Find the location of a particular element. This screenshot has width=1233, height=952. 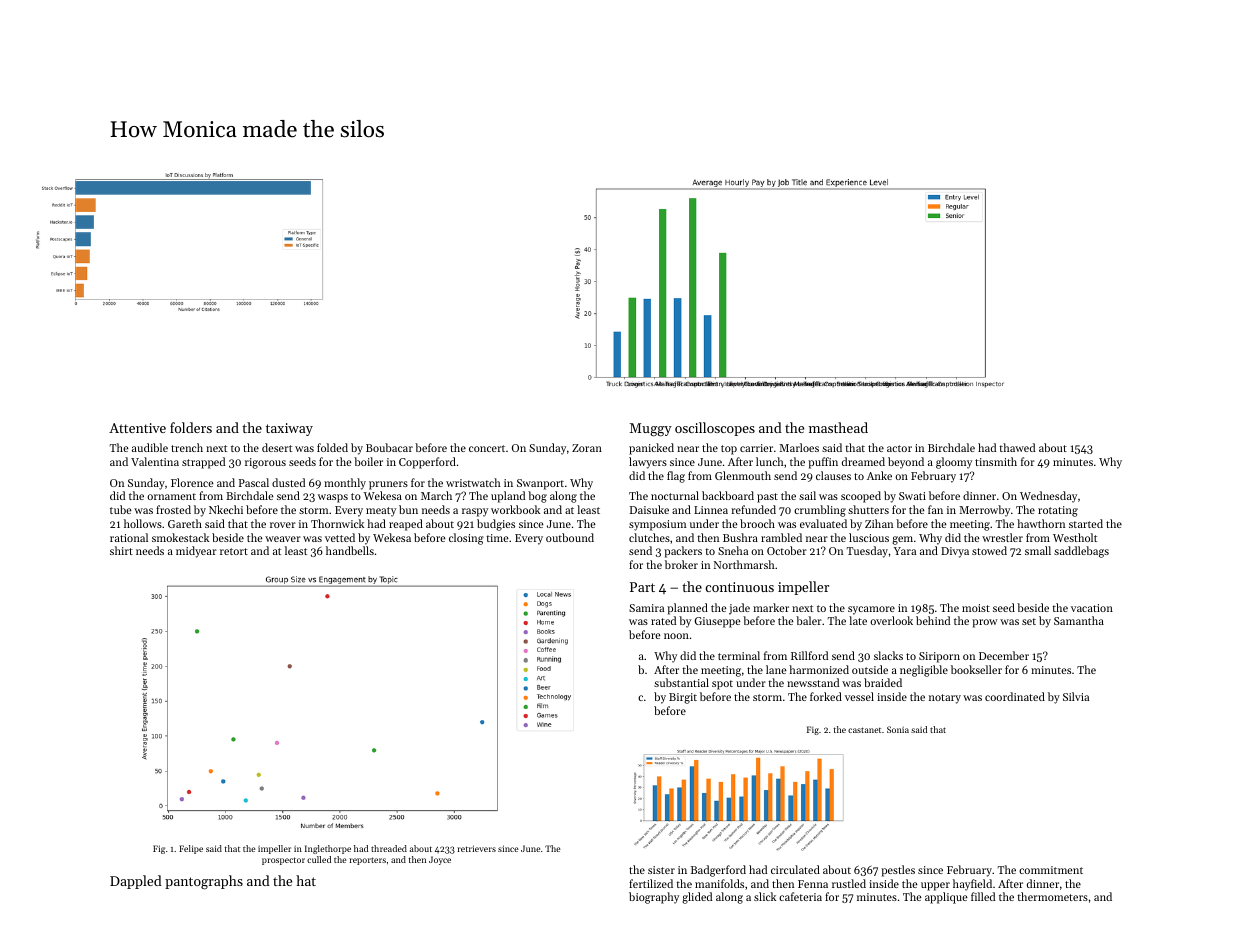

Silvia is located at coordinates (1076, 696).
